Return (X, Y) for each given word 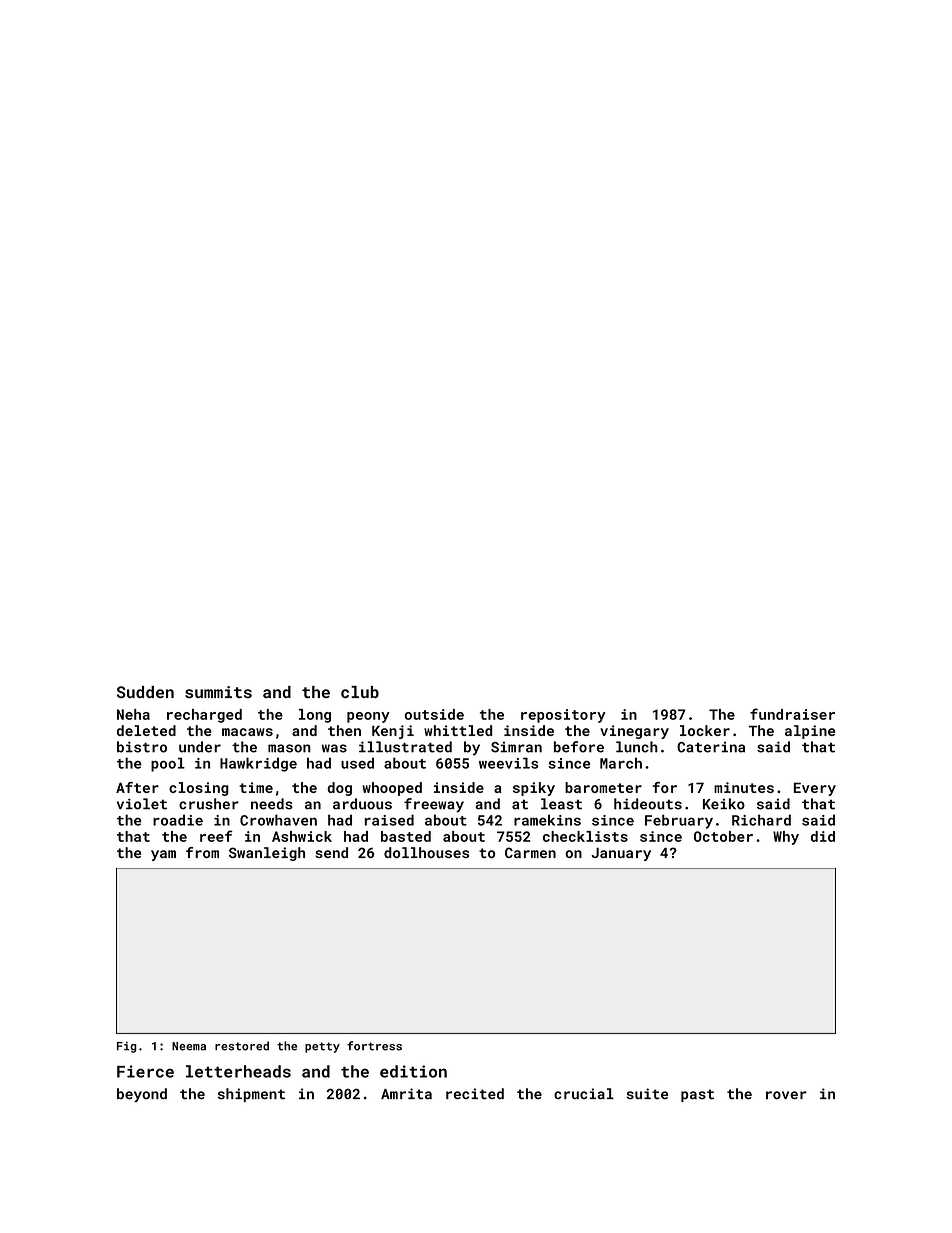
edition (413, 1071)
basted (406, 836)
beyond (142, 1095)
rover (786, 1095)
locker (705, 730)
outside (434, 714)
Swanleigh (267, 854)
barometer (603, 787)
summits (218, 692)
